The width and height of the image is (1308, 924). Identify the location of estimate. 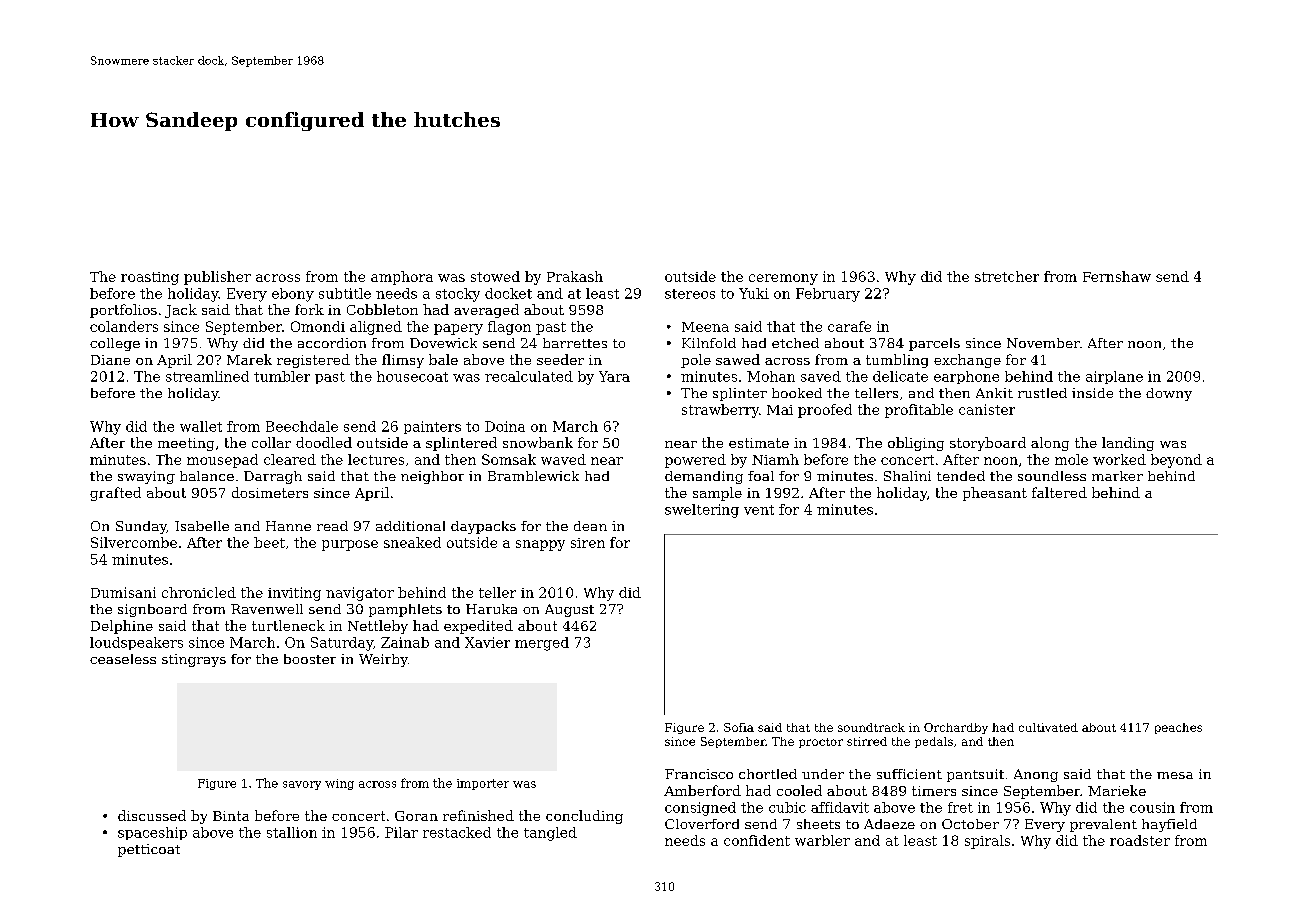
(759, 443).
